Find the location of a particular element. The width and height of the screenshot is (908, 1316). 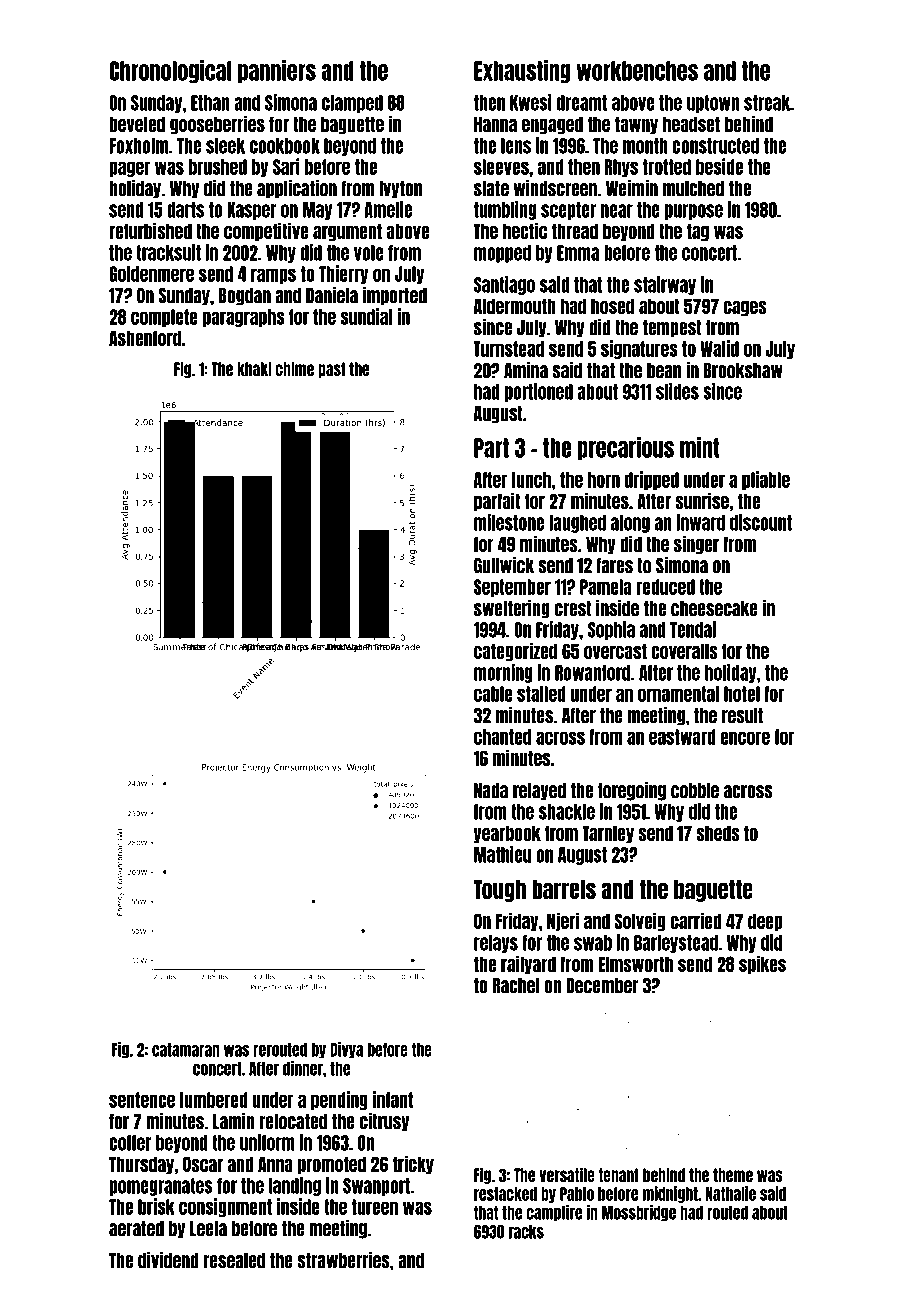

dividend is located at coordinates (168, 1260).
